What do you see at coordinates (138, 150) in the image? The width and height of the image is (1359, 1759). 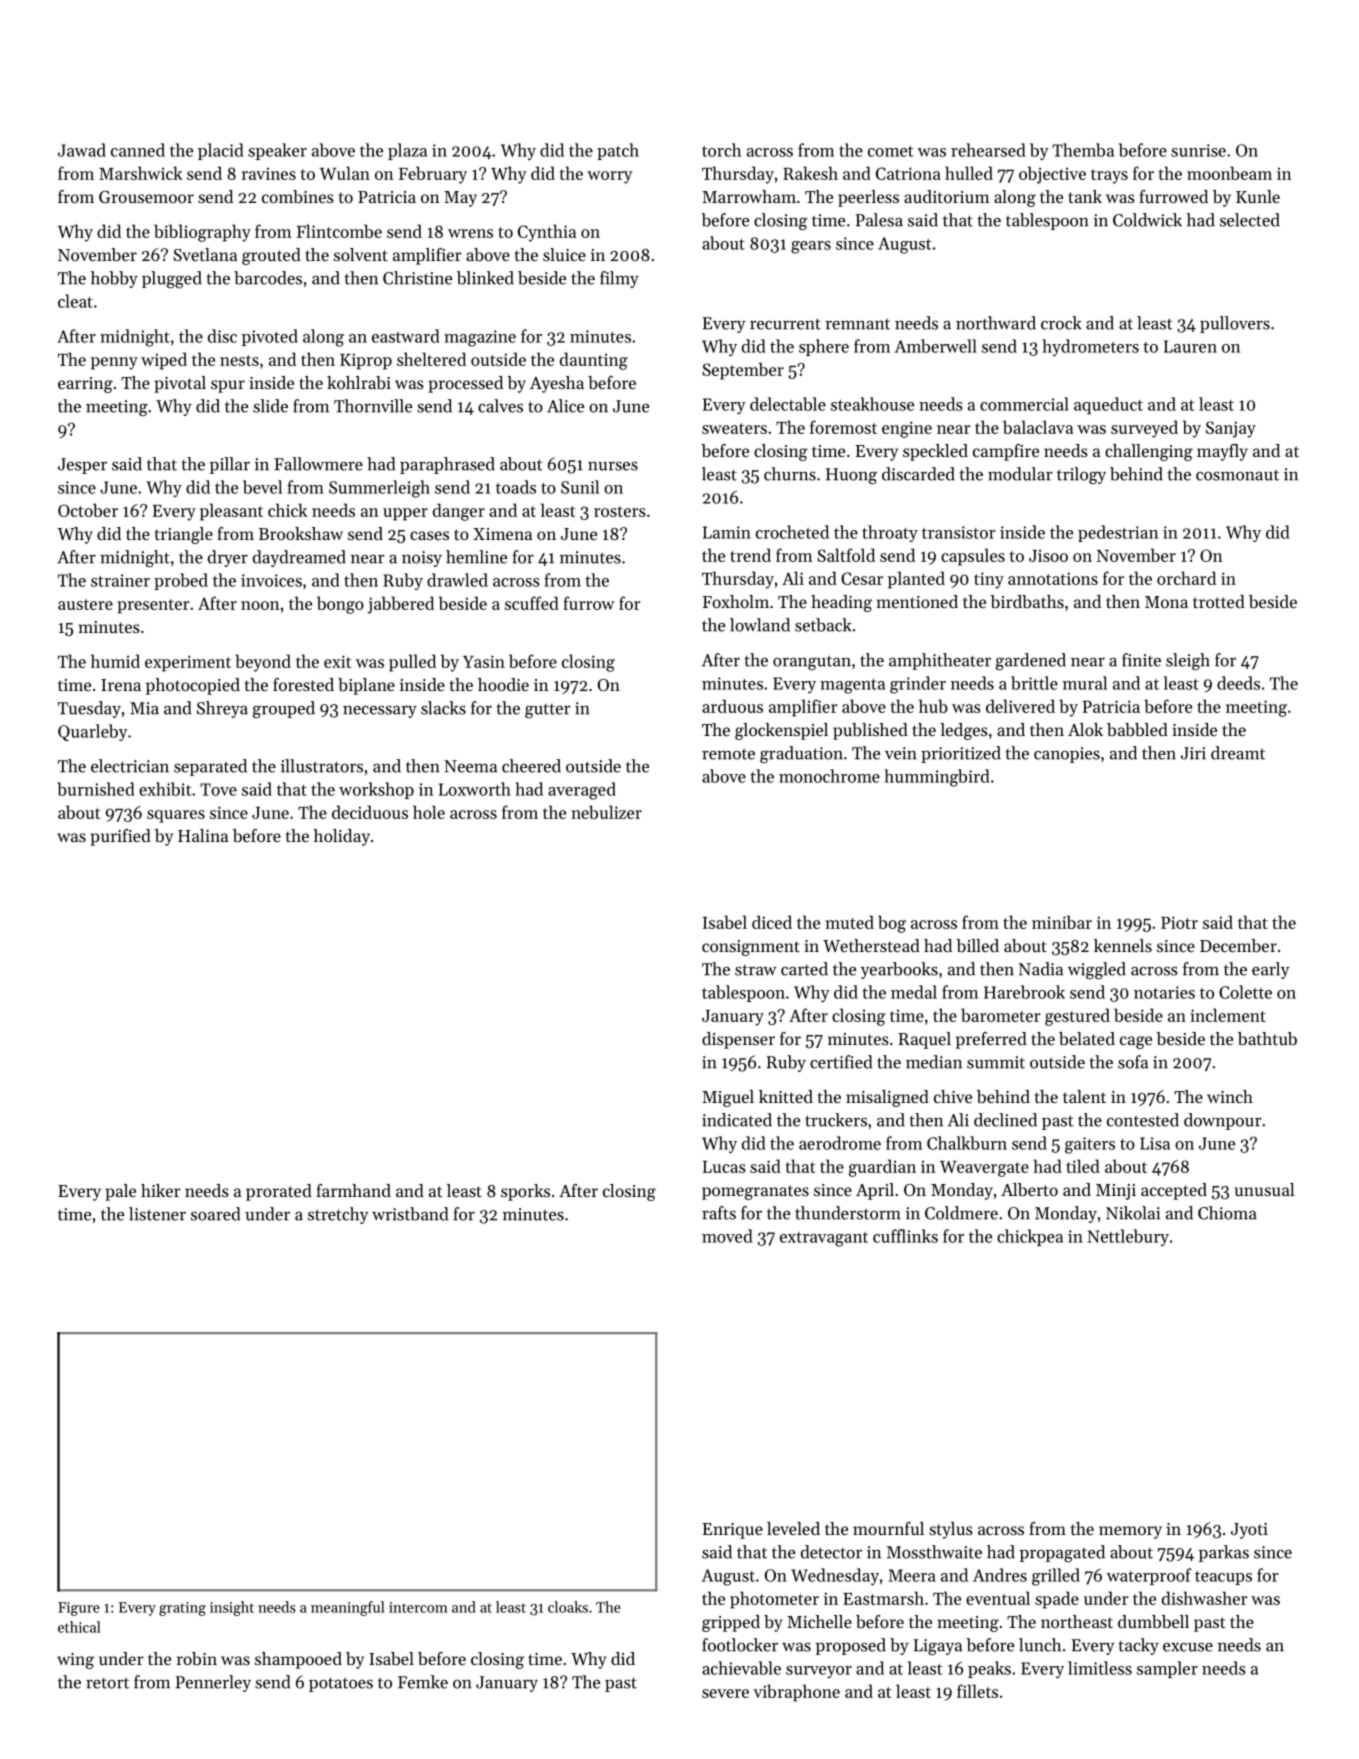 I see `canned` at bounding box center [138, 150].
